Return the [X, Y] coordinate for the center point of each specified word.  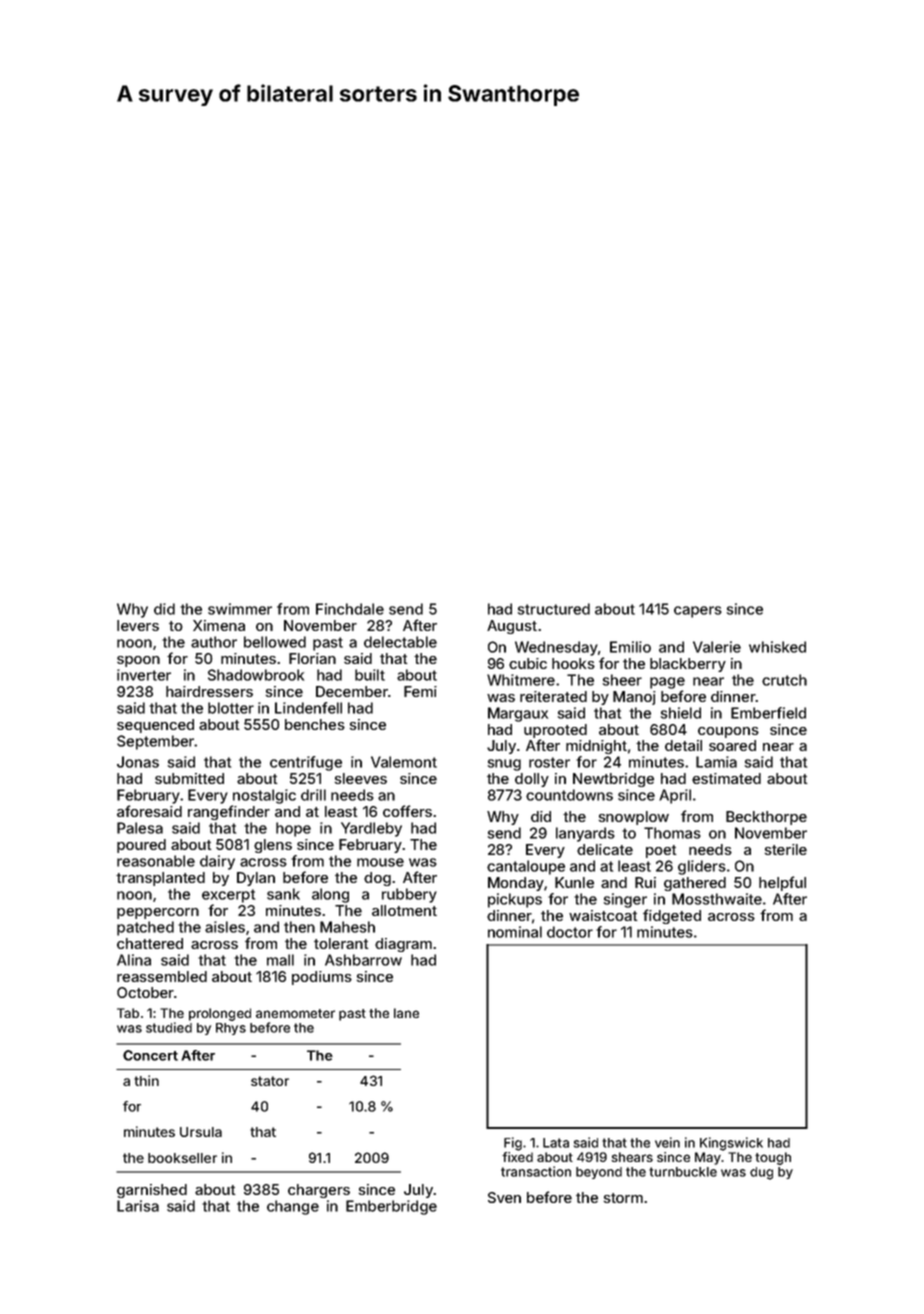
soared [732, 745]
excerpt [228, 896]
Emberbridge [391, 1207]
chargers [319, 1191]
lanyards [585, 834]
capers [698, 612]
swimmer [240, 609]
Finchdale [350, 609]
